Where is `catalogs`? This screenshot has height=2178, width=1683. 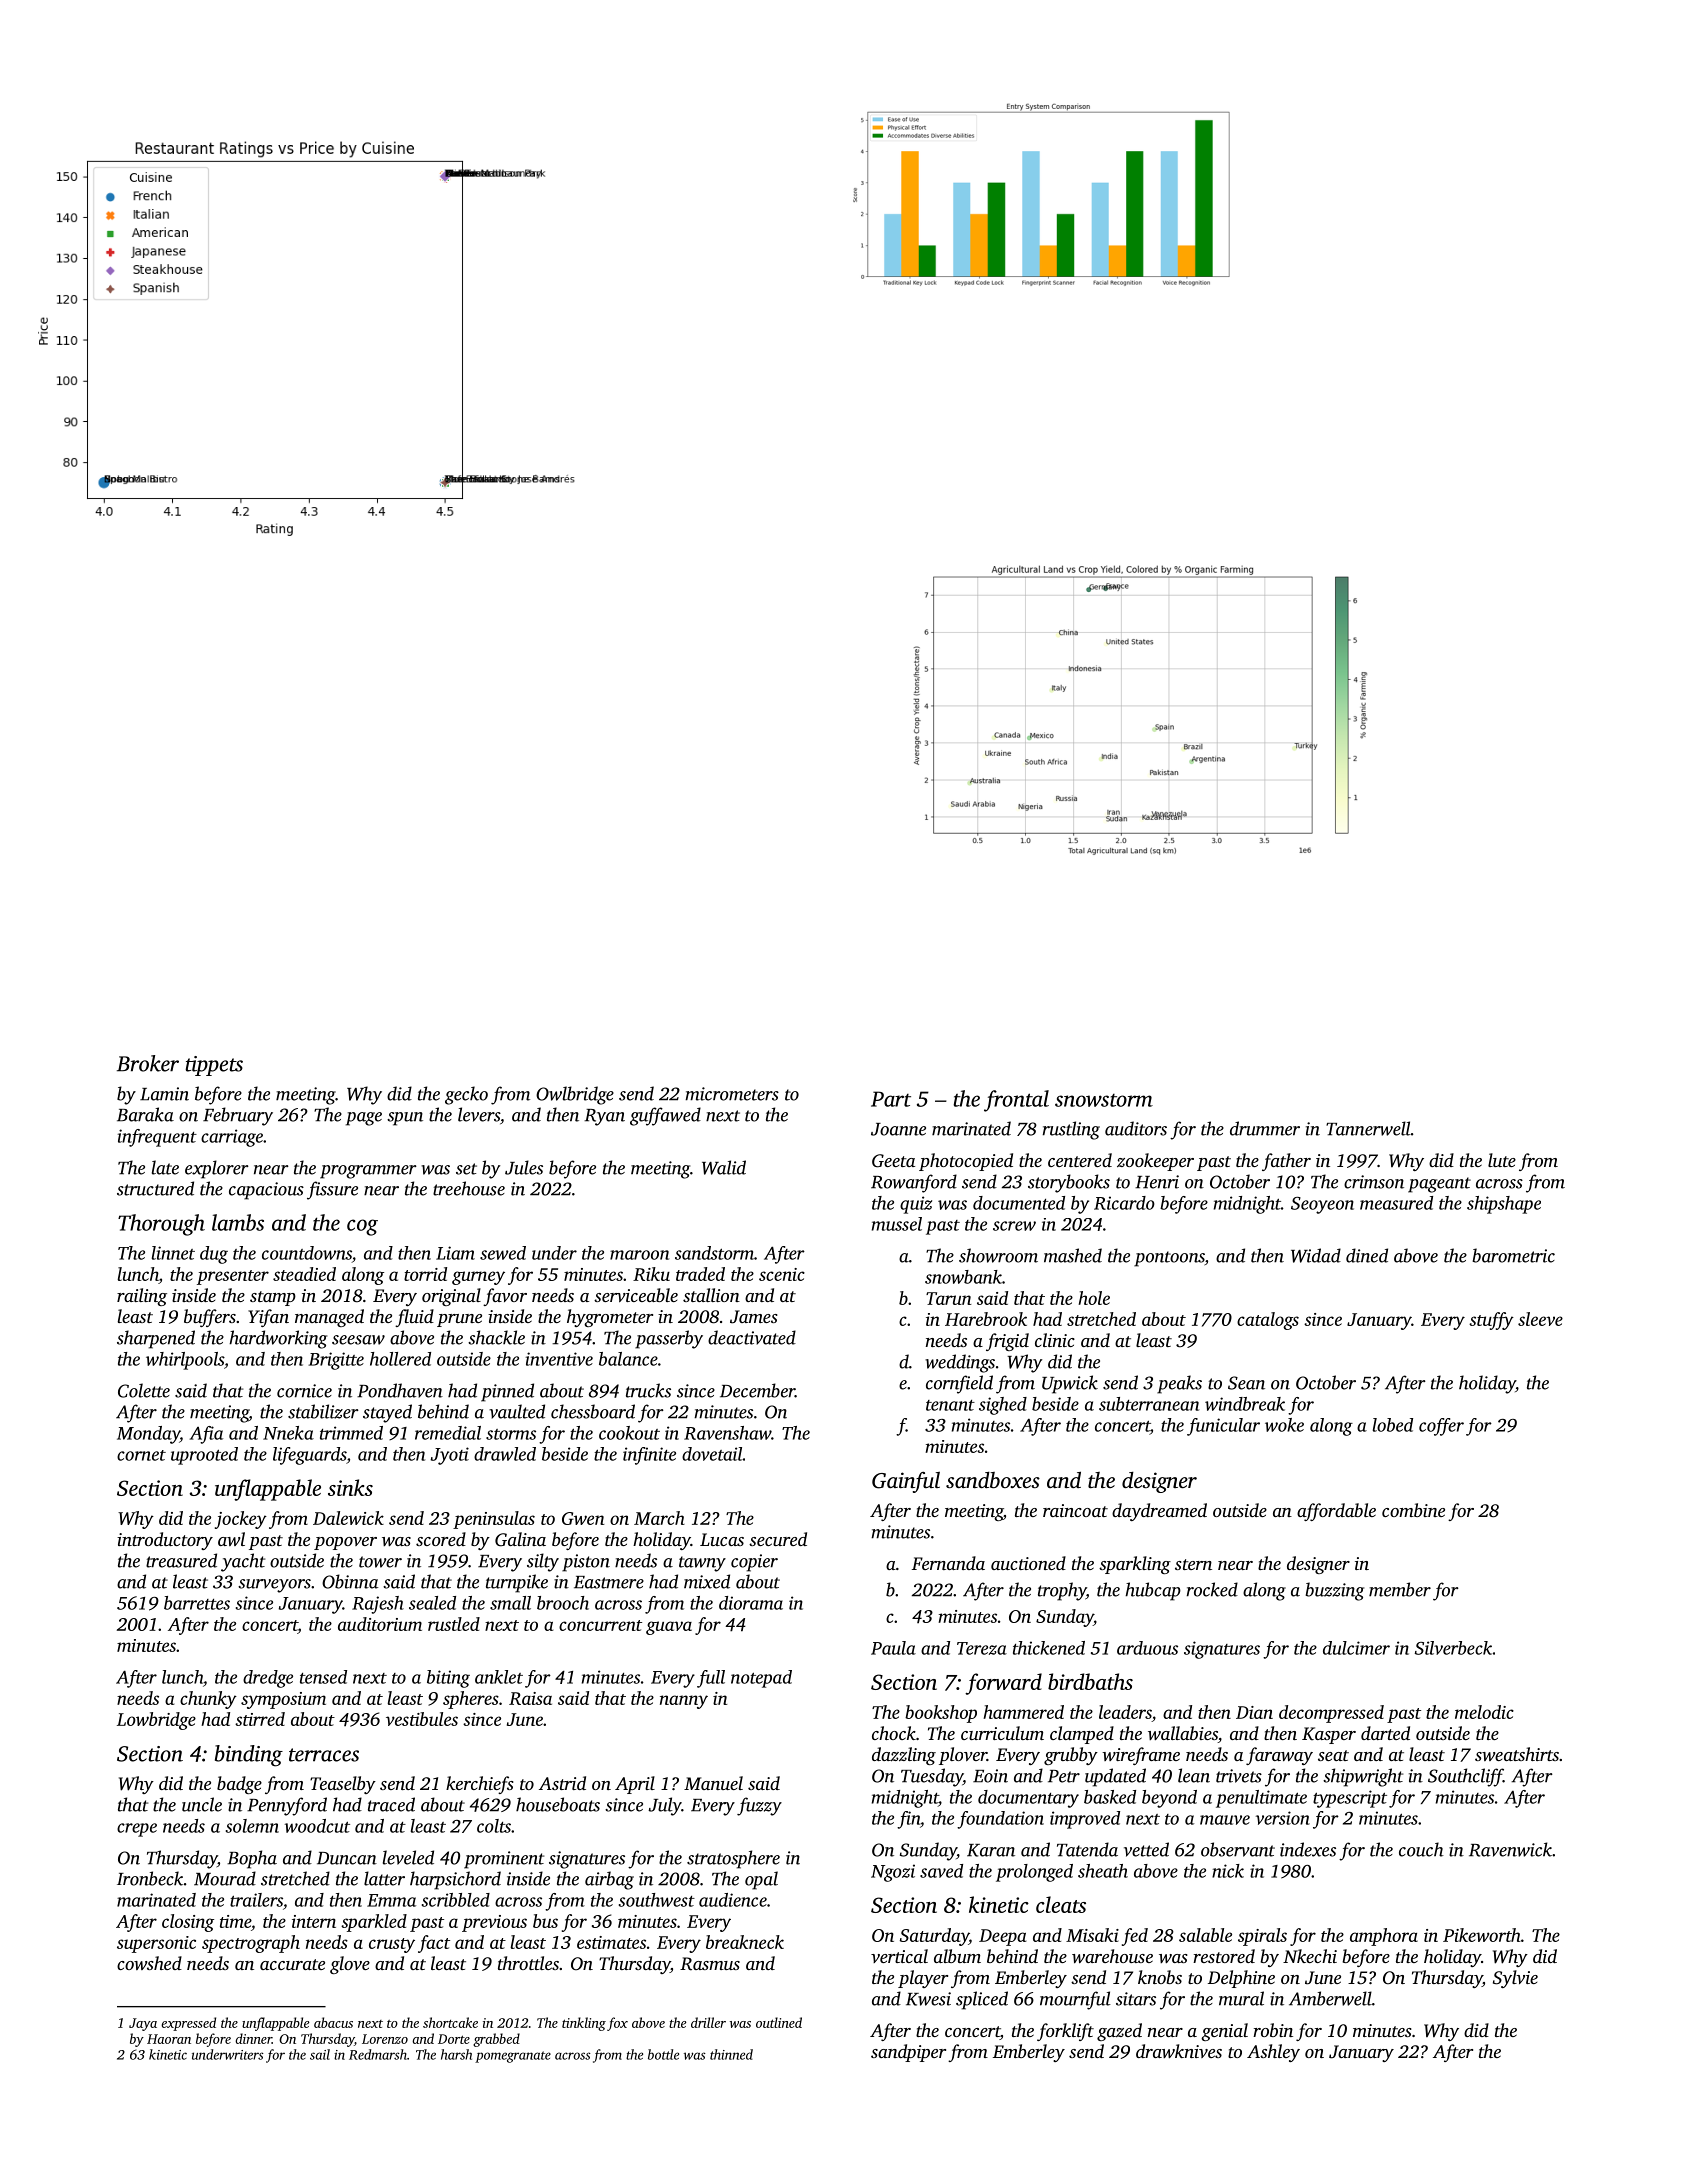
catalogs is located at coordinates (1268, 1321).
